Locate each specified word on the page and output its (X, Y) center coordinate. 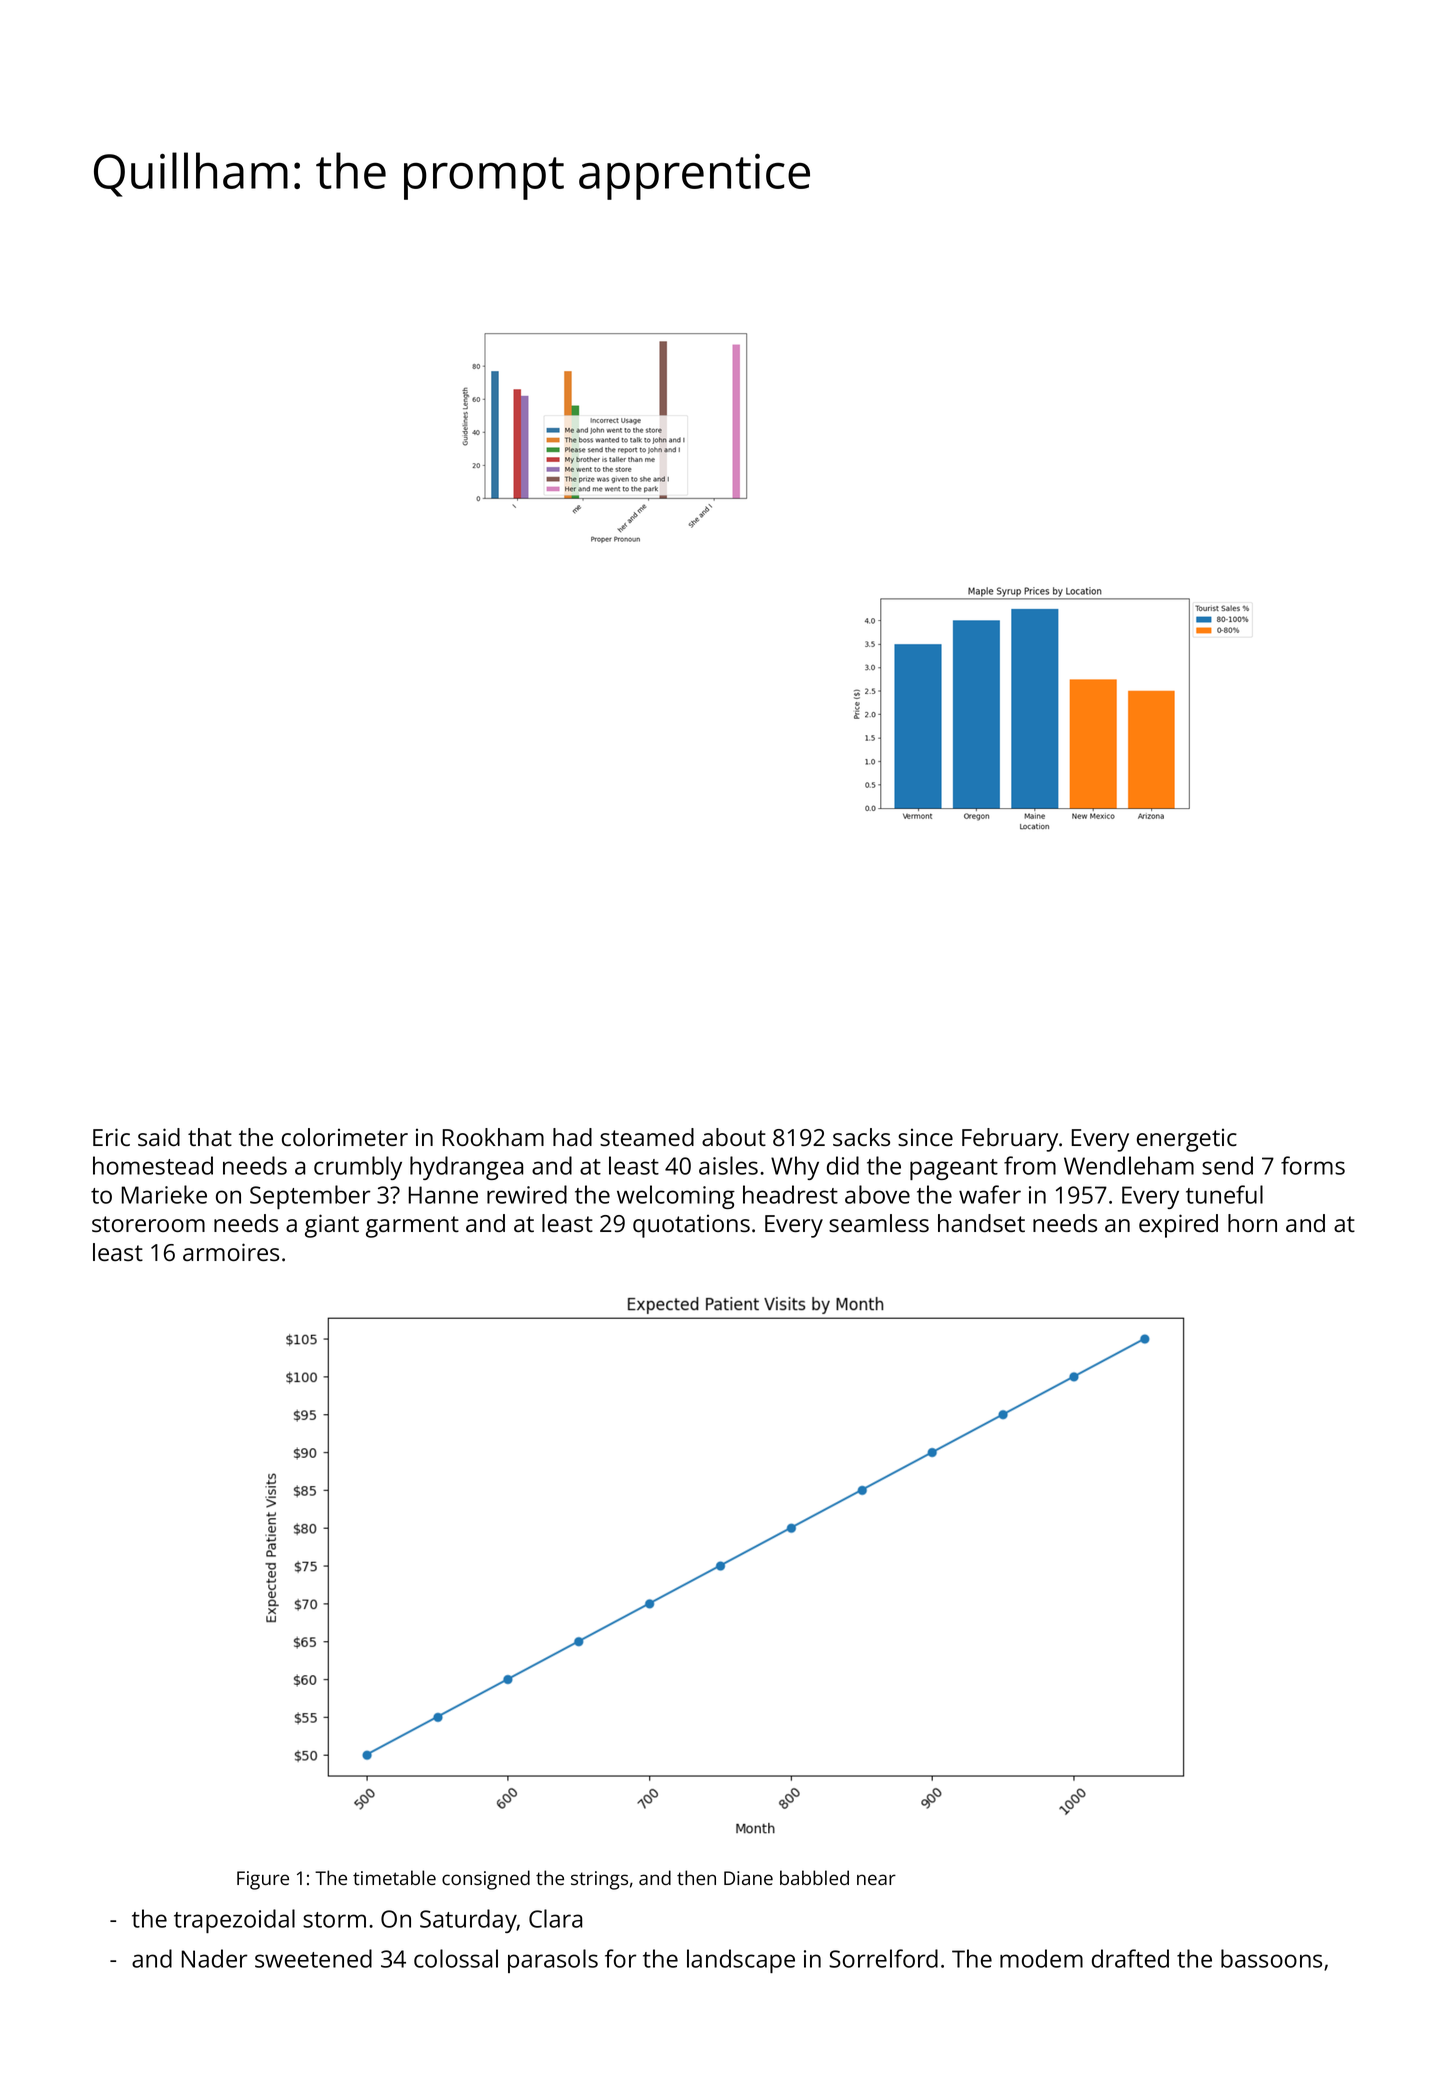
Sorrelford (883, 1958)
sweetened (313, 1958)
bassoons (1271, 1958)
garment (412, 1227)
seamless (879, 1223)
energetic (1187, 1140)
